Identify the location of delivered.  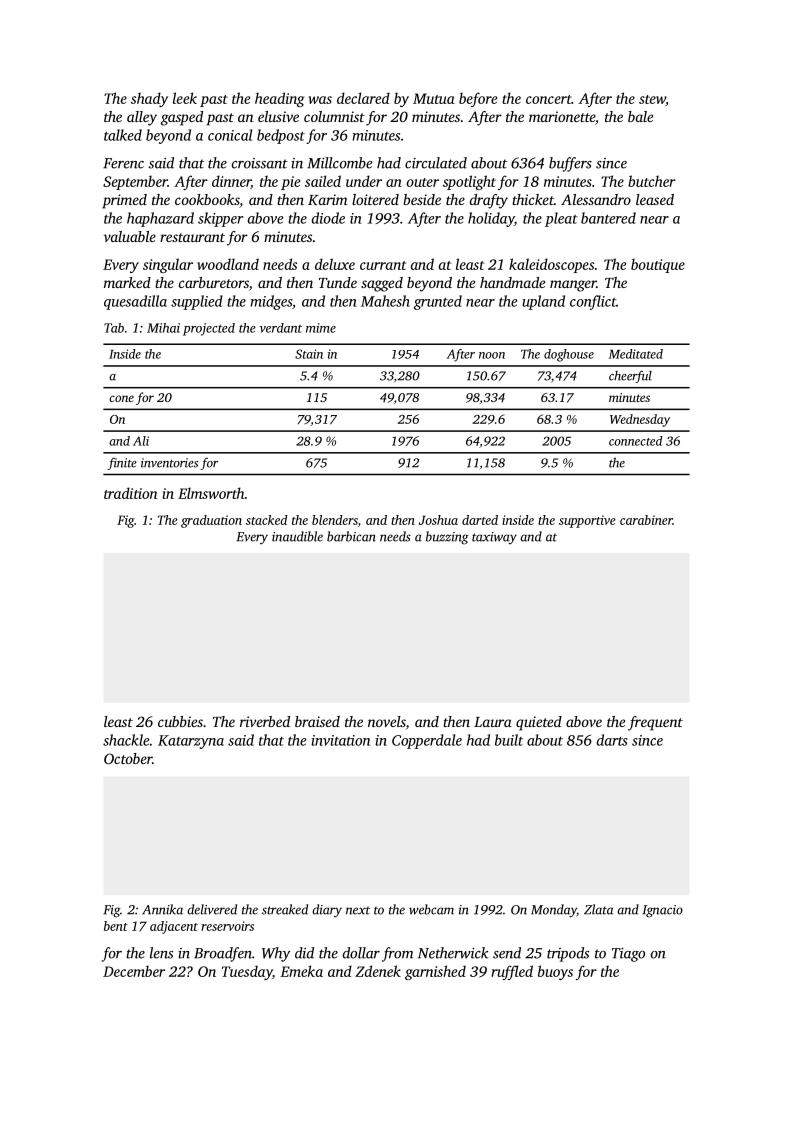
(212, 909).
